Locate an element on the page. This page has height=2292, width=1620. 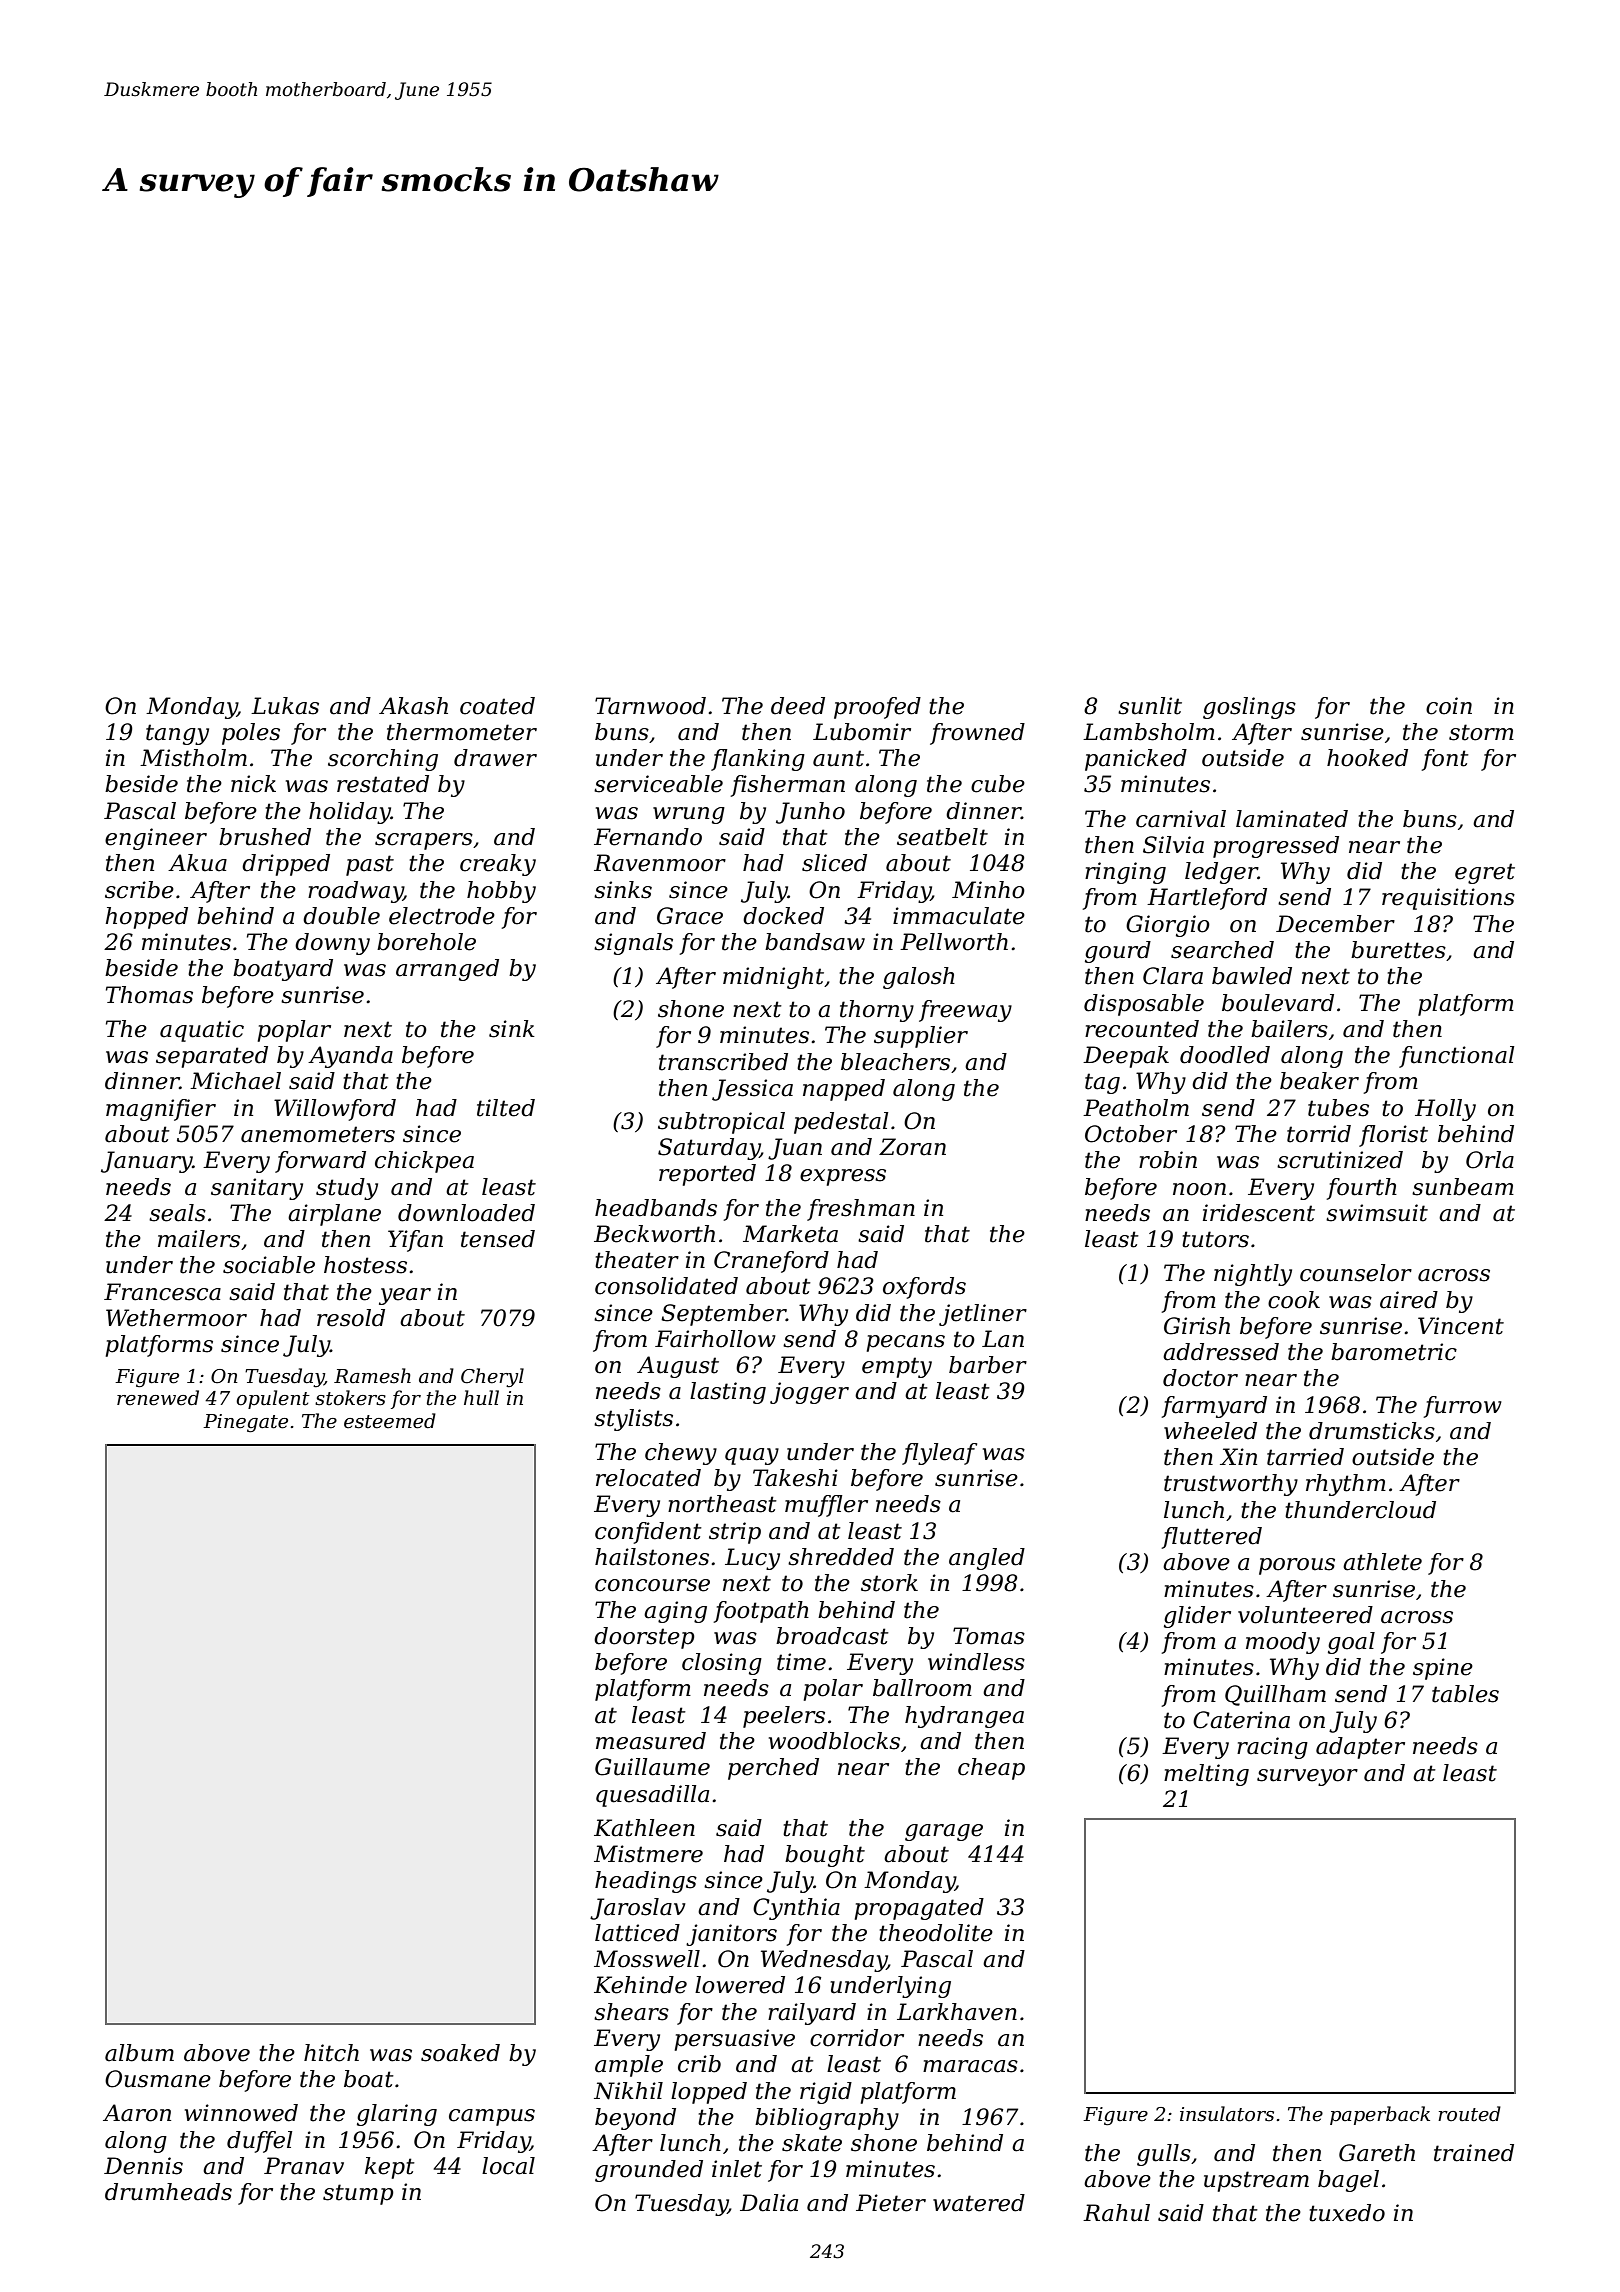
insulators is located at coordinates (1227, 2114).
